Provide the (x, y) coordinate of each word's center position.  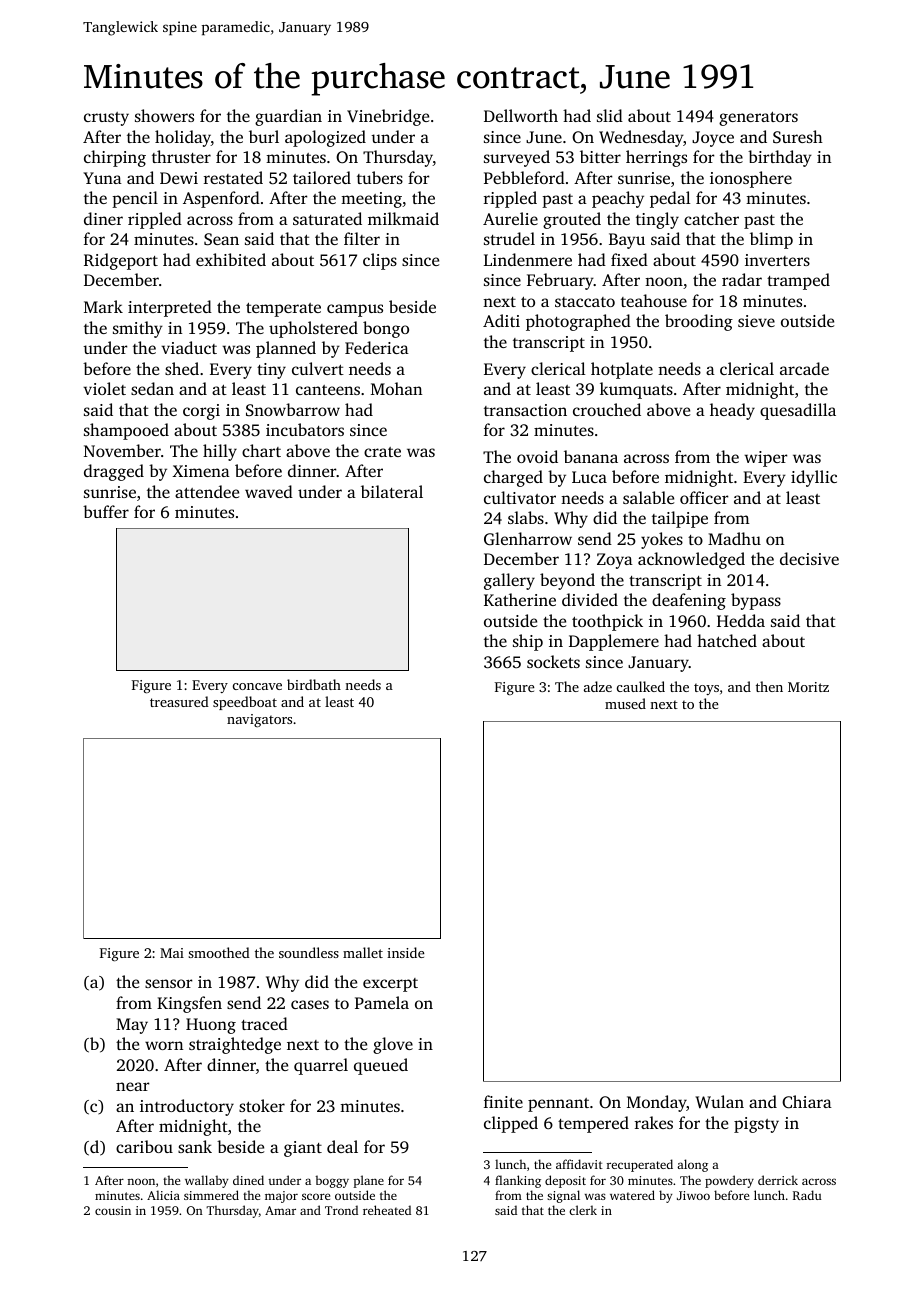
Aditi (501, 320)
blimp (771, 240)
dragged (114, 472)
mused (625, 703)
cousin (113, 1210)
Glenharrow (528, 538)
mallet (363, 952)
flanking (518, 1181)
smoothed (219, 952)
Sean (221, 239)
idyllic (814, 478)
